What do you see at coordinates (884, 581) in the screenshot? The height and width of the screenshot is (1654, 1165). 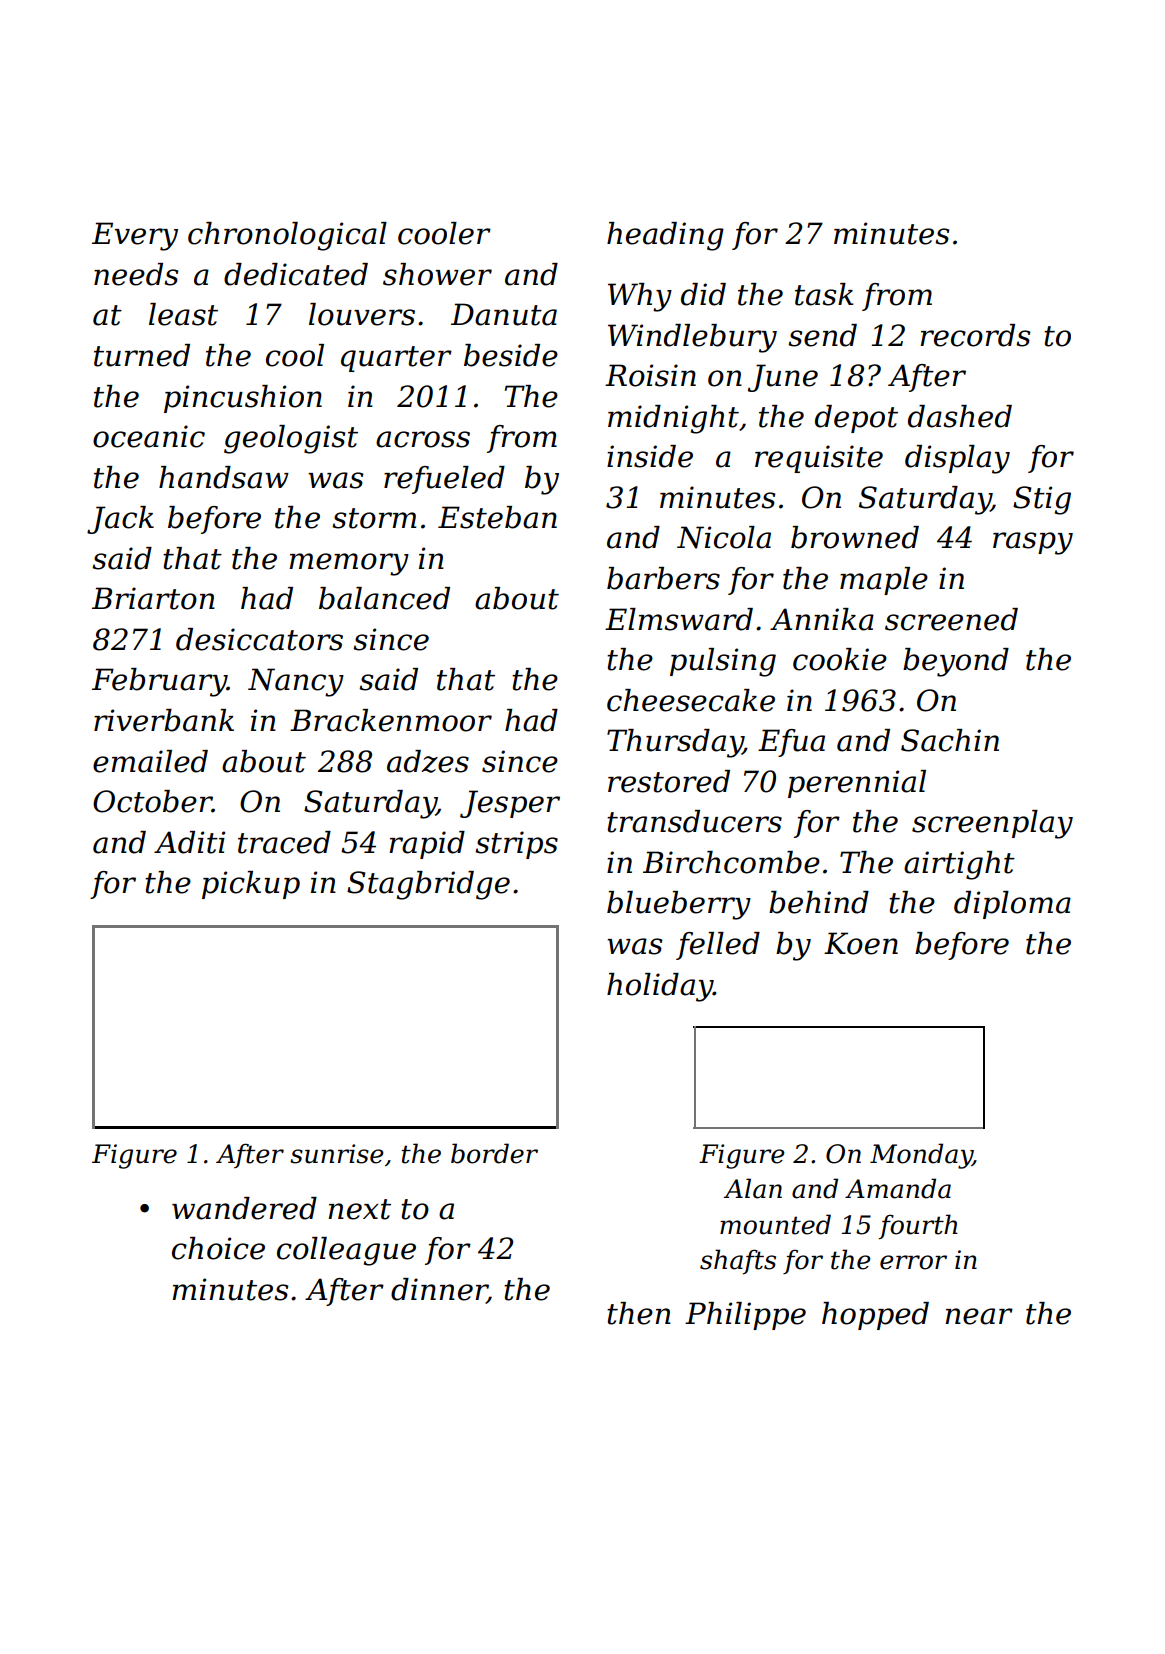 I see `maple` at bounding box center [884, 581].
